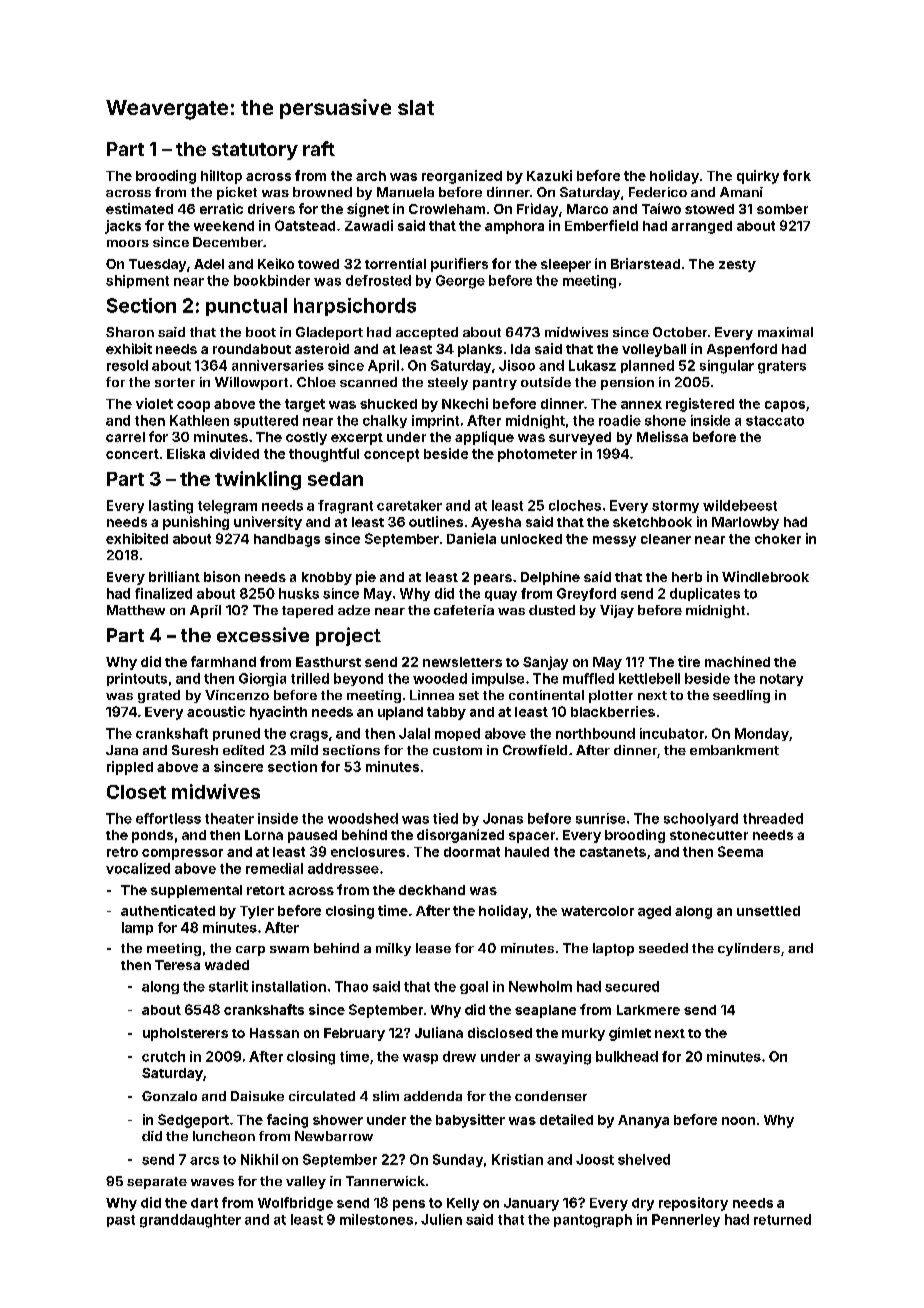 Image resolution: width=924 pixels, height=1308 pixels. What do you see at coordinates (531, 539) in the image?
I see `unlocked` at bounding box center [531, 539].
